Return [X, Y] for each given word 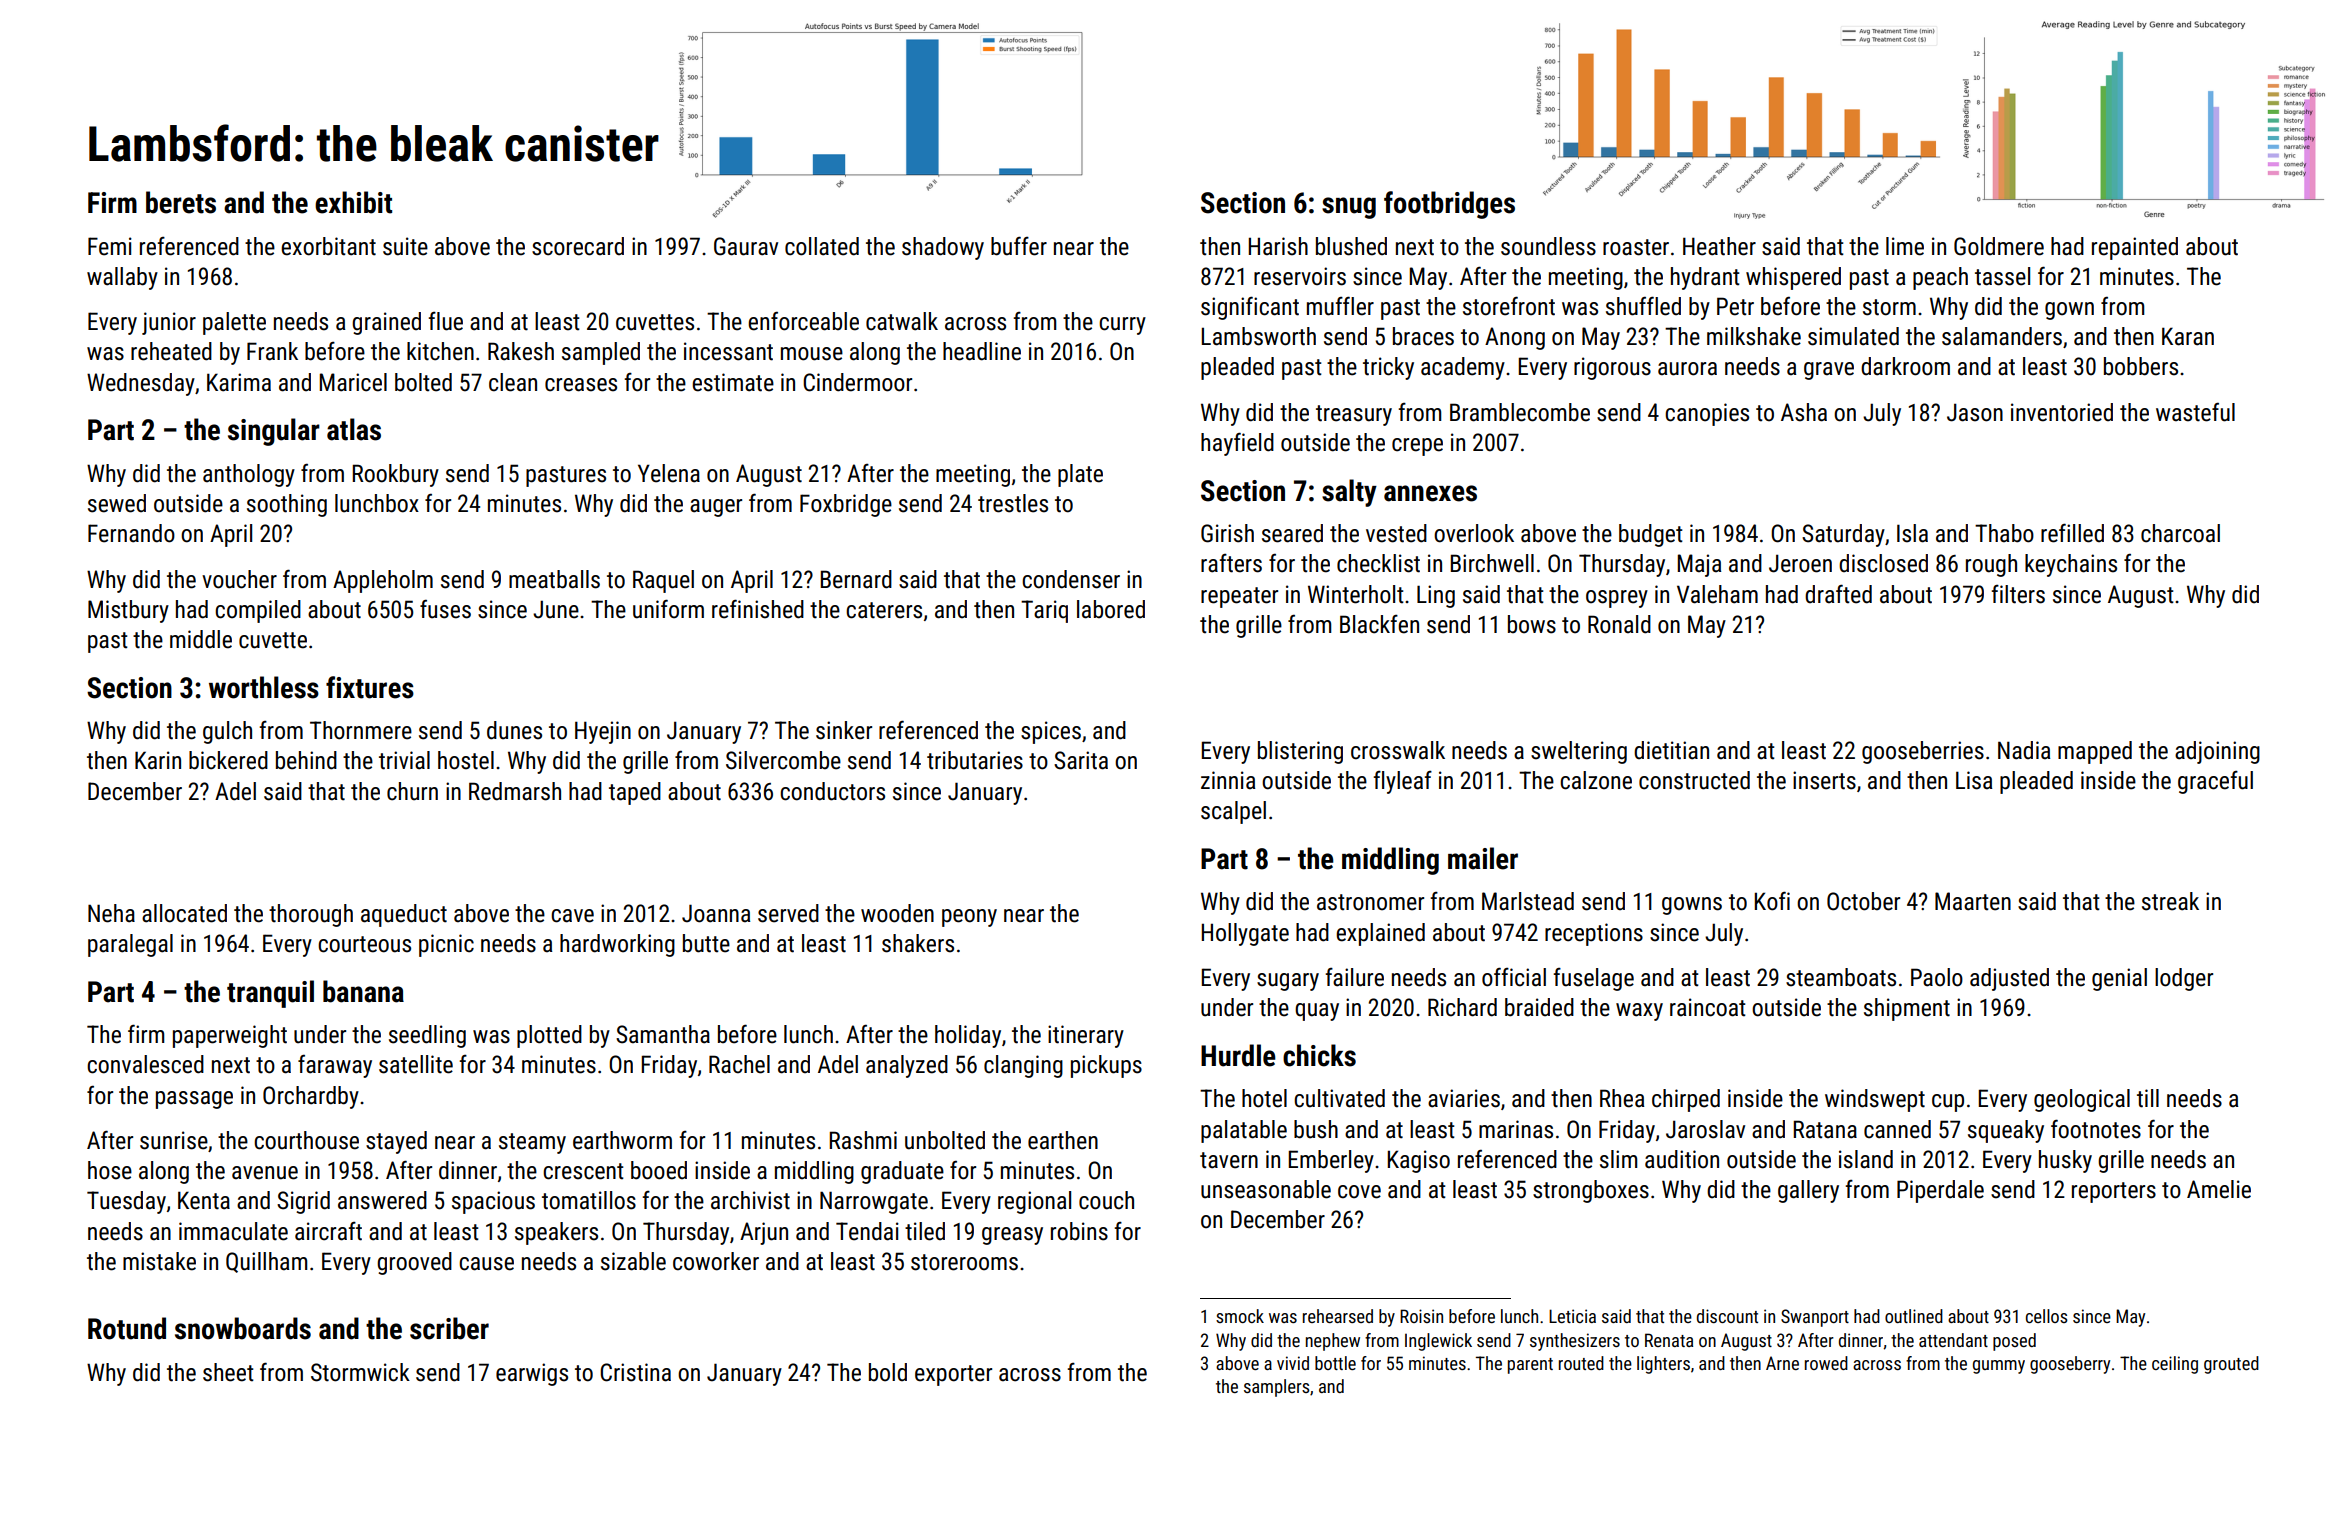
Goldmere [1999, 246]
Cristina [635, 1372]
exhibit [353, 202]
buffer [1019, 246]
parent [1530, 1366]
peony [969, 918]
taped [635, 793]
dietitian [1671, 750]
